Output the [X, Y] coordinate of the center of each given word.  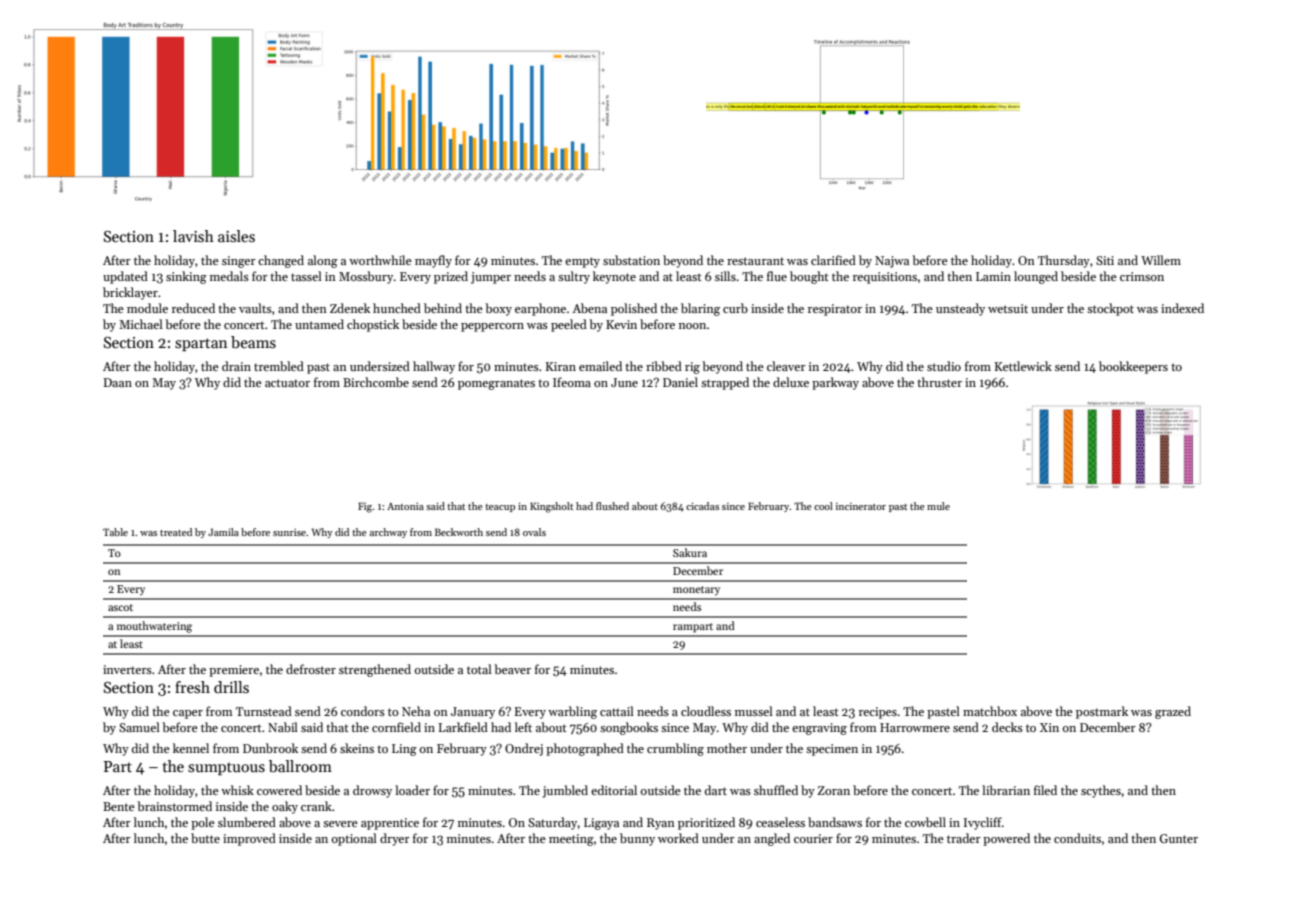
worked [678, 838]
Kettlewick [1023, 366]
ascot [120, 607]
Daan [118, 382]
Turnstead [264, 711]
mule [938, 506]
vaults [255, 308]
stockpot [1110, 309]
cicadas [702, 506]
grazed [1173, 712]
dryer [395, 839]
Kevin [621, 324]
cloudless [706, 711]
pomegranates [496, 384]
